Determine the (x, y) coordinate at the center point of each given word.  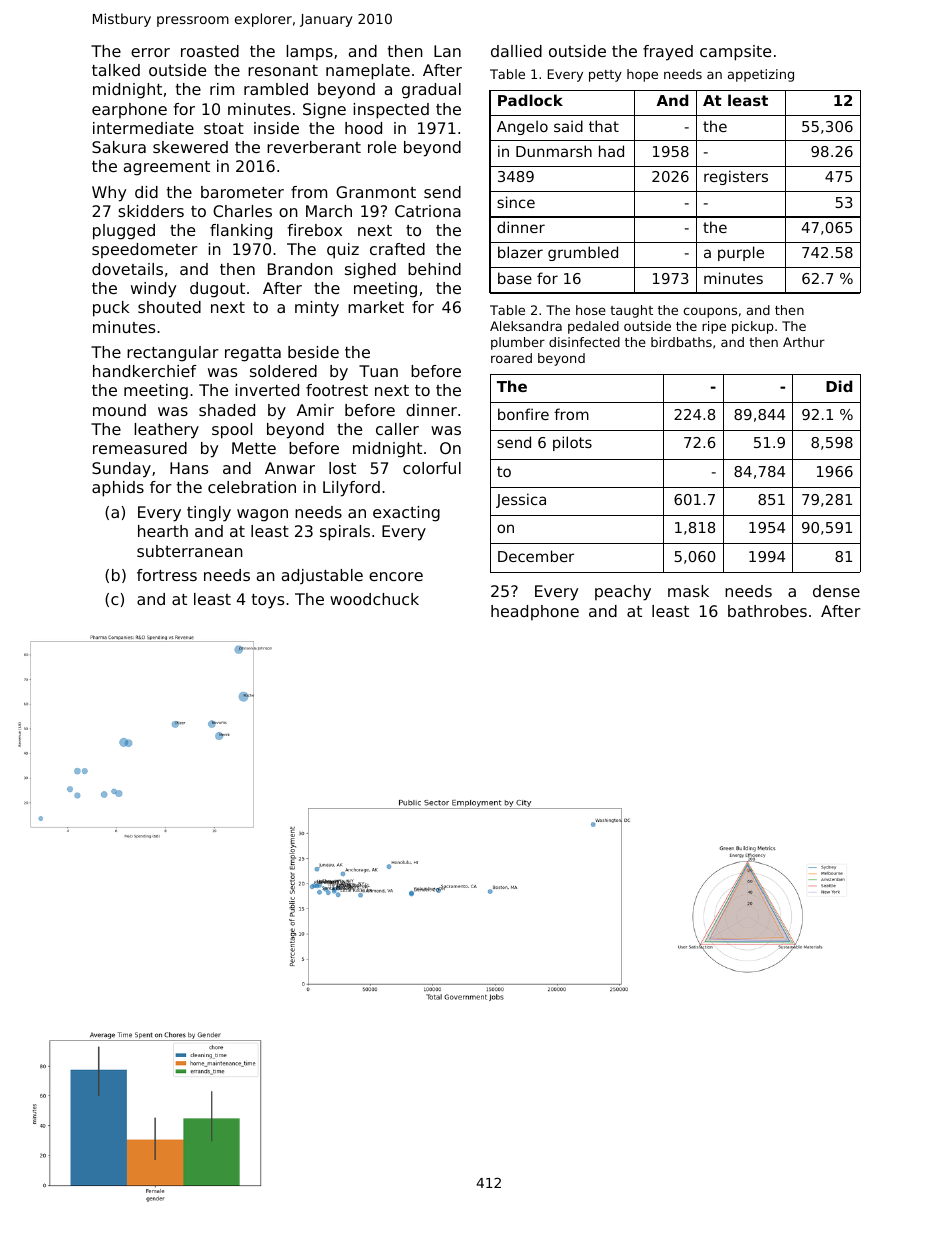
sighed (370, 271)
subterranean (190, 551)
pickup (753, 327)
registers (736, 177)
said (568, 126)
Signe (324, 111)
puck (111, 309)
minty (317, 309)
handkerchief (144, 371)
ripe (714, 327)
